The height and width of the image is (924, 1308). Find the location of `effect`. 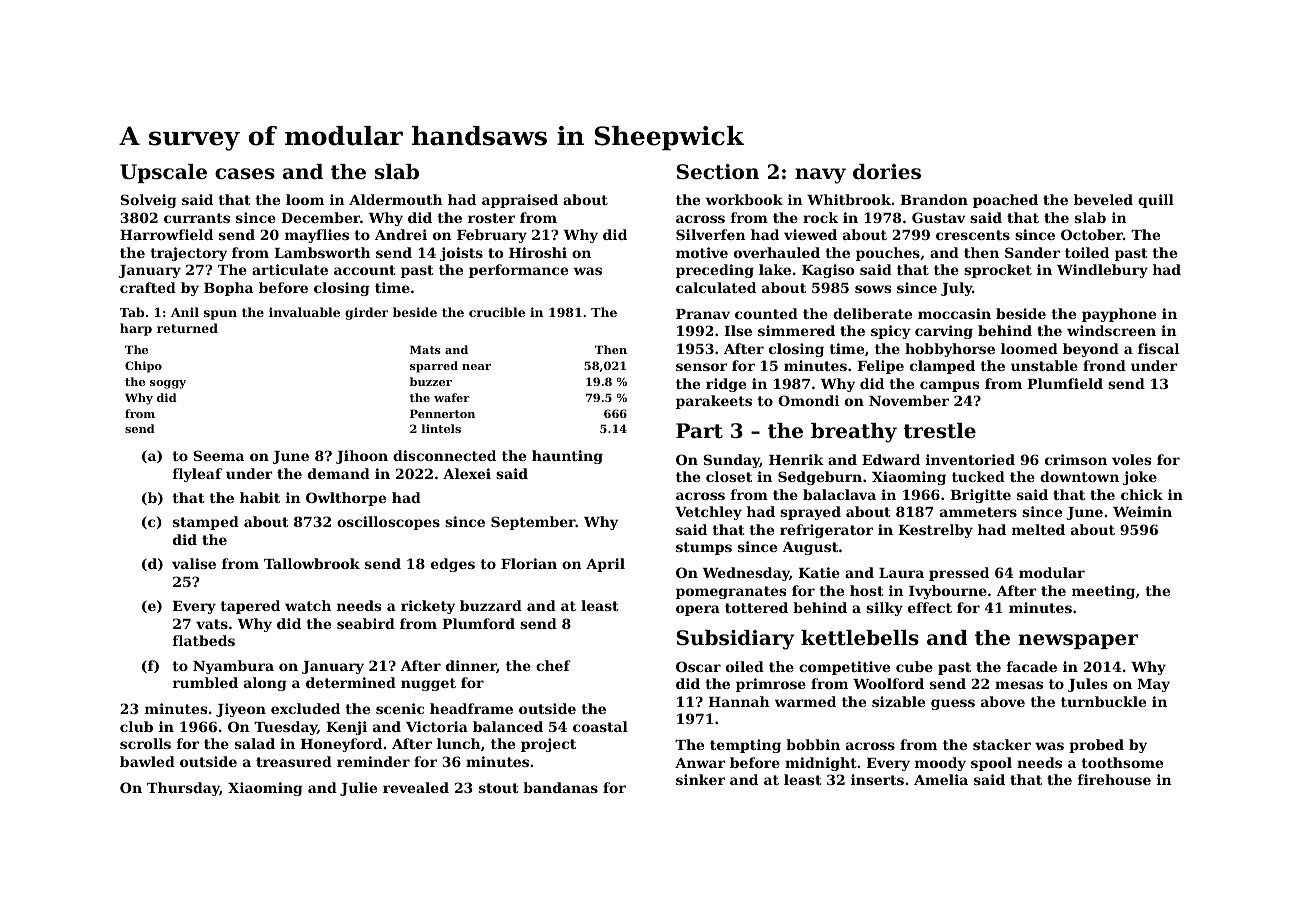

effect is located at coordinates (930, 607).
